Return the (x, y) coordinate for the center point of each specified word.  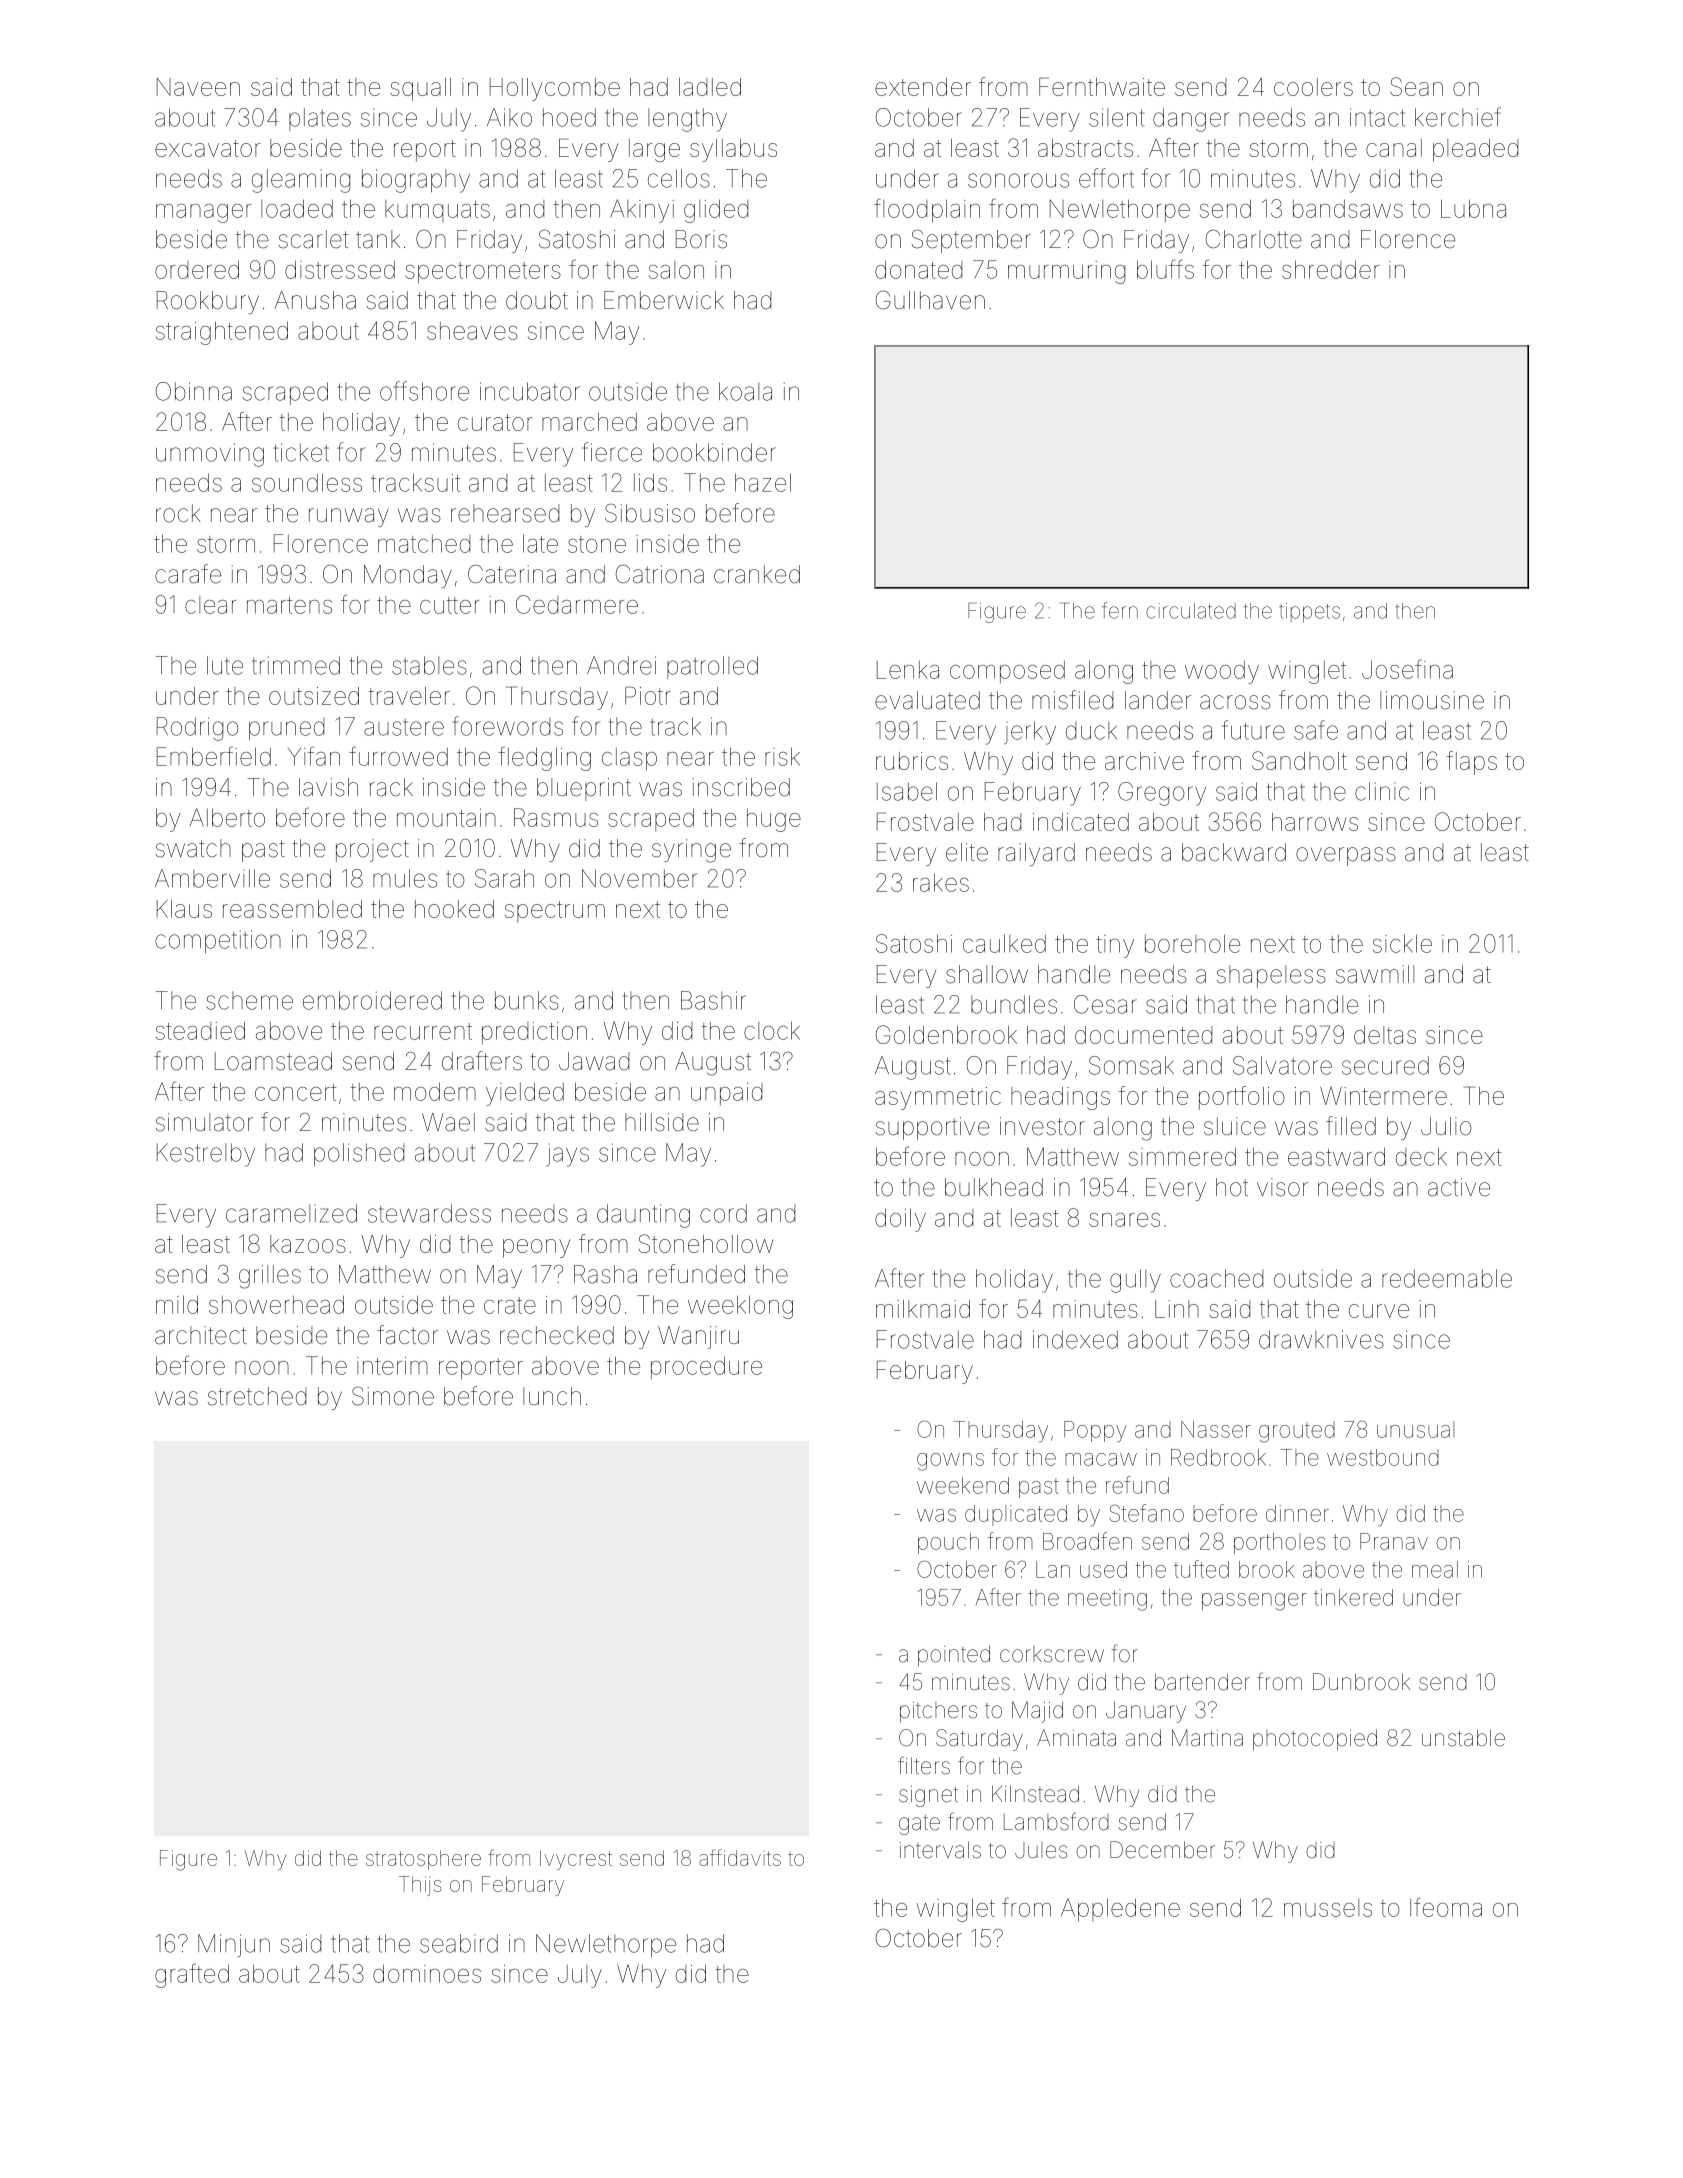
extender (923, 87)
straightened (222, 333)
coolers (1313, 87)
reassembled (292, 909)
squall (420, 89)
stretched (257, 1396)
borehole (1192, 943)
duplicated (1016, 1515)
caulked (1004, 943)
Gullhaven (930, 300)
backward (1234, 852)
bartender (1202, 1682)
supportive (932, 1128)
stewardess (429, 1213)
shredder (1330, 269)
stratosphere (423, 1860)
